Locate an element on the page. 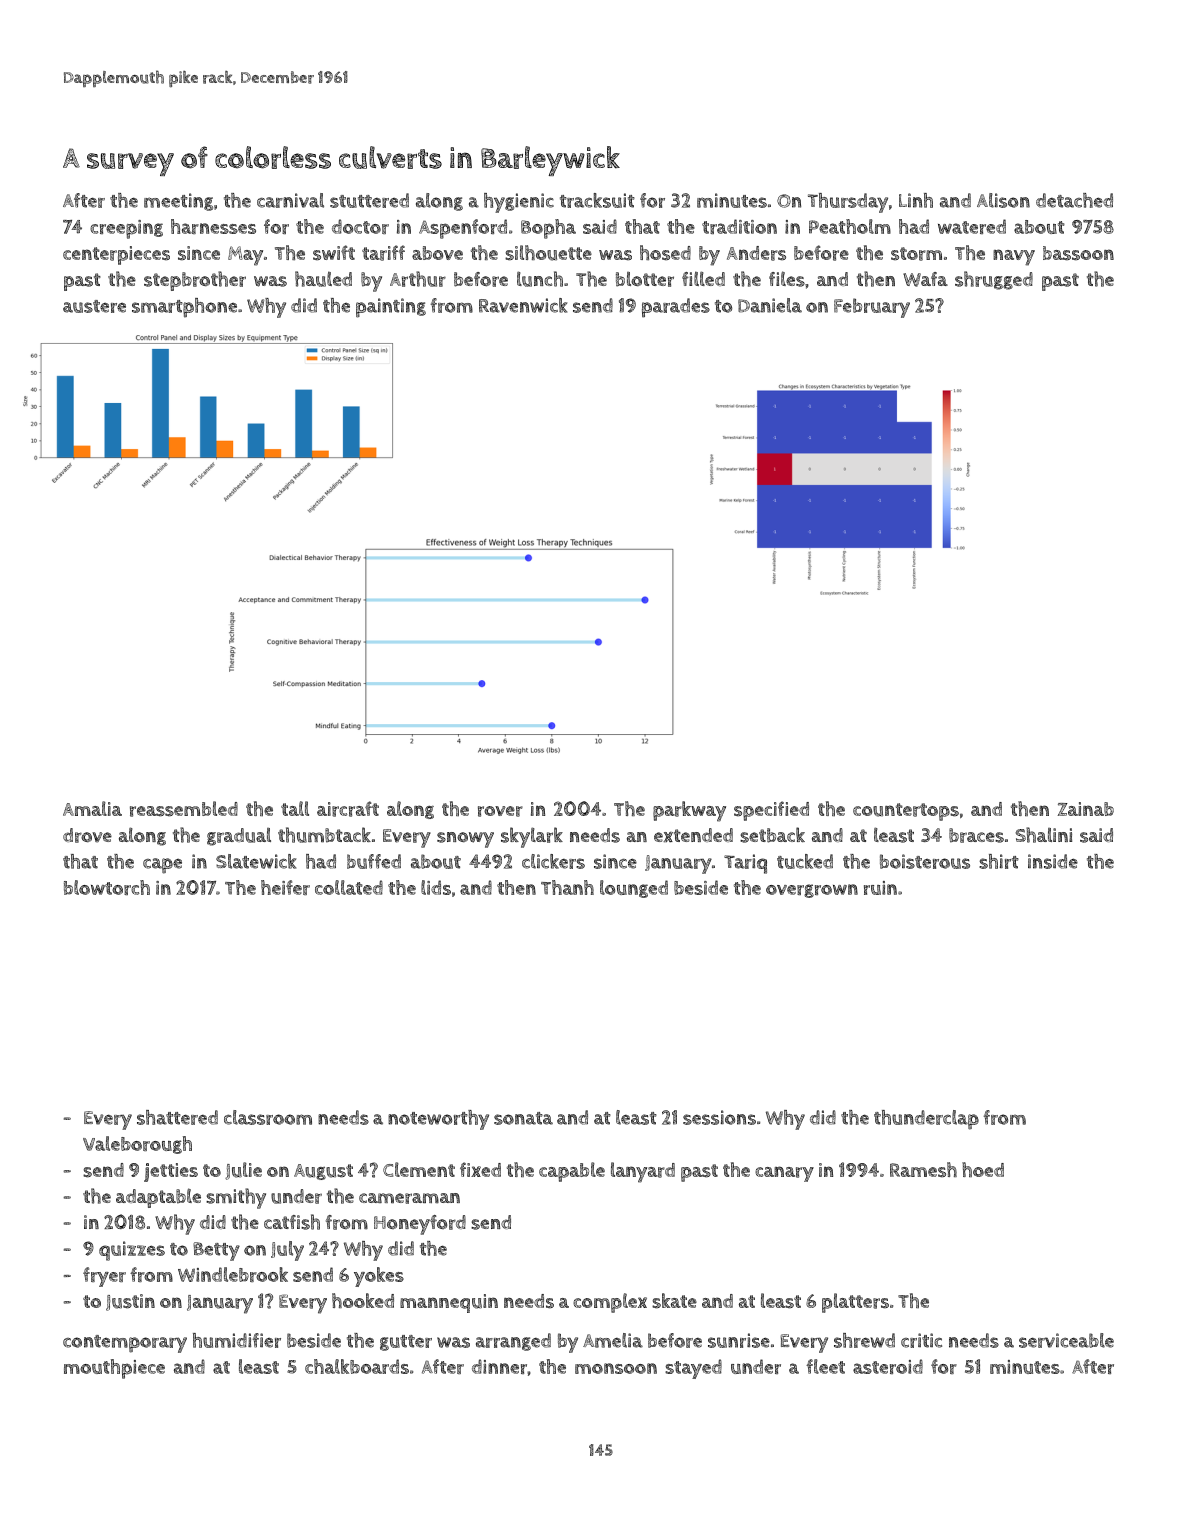  hooked is located at coordinates (363, 1300).
